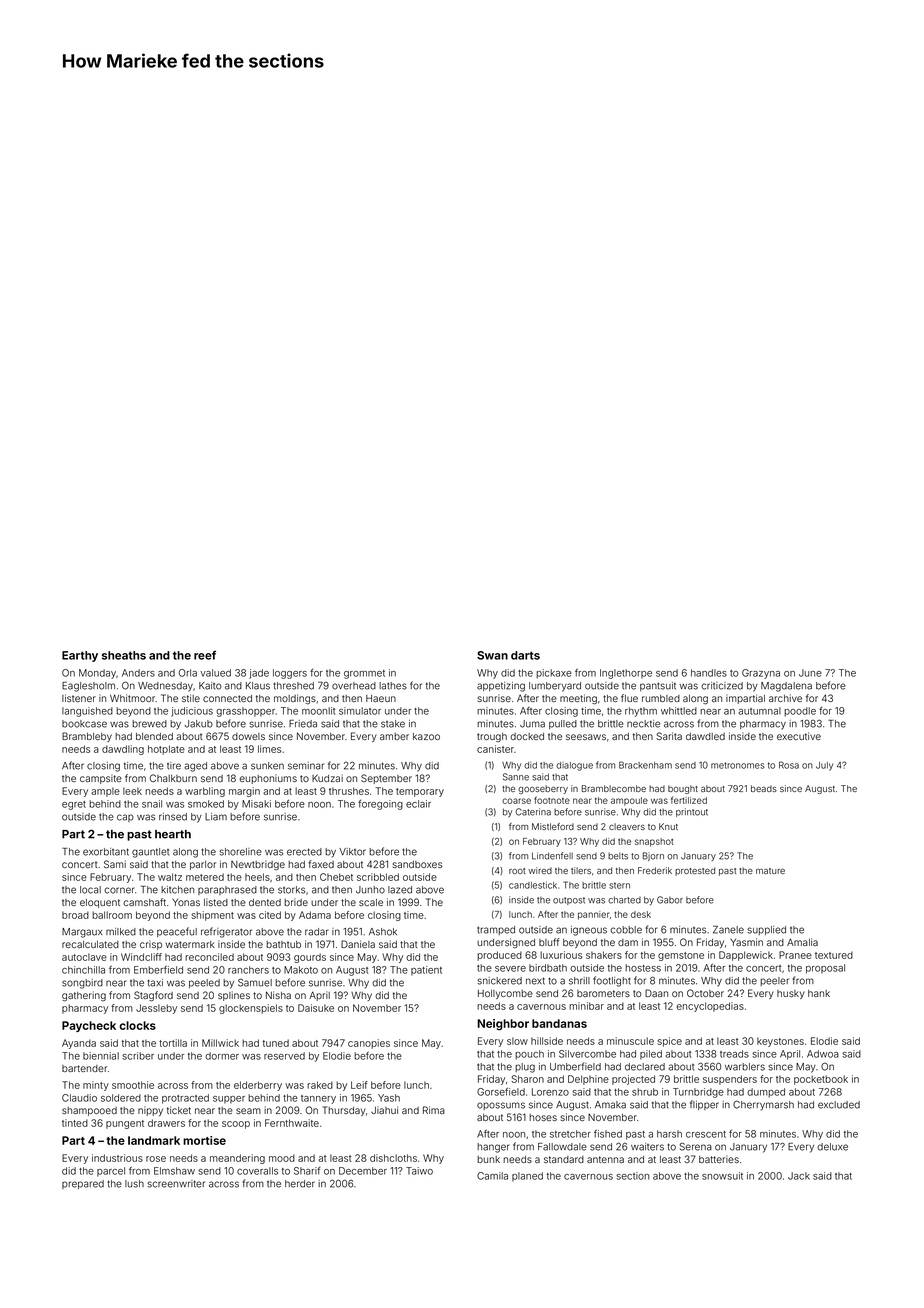  Describe the element at coordinates (501, 1106) in the document. I see `opossums` at that location.
